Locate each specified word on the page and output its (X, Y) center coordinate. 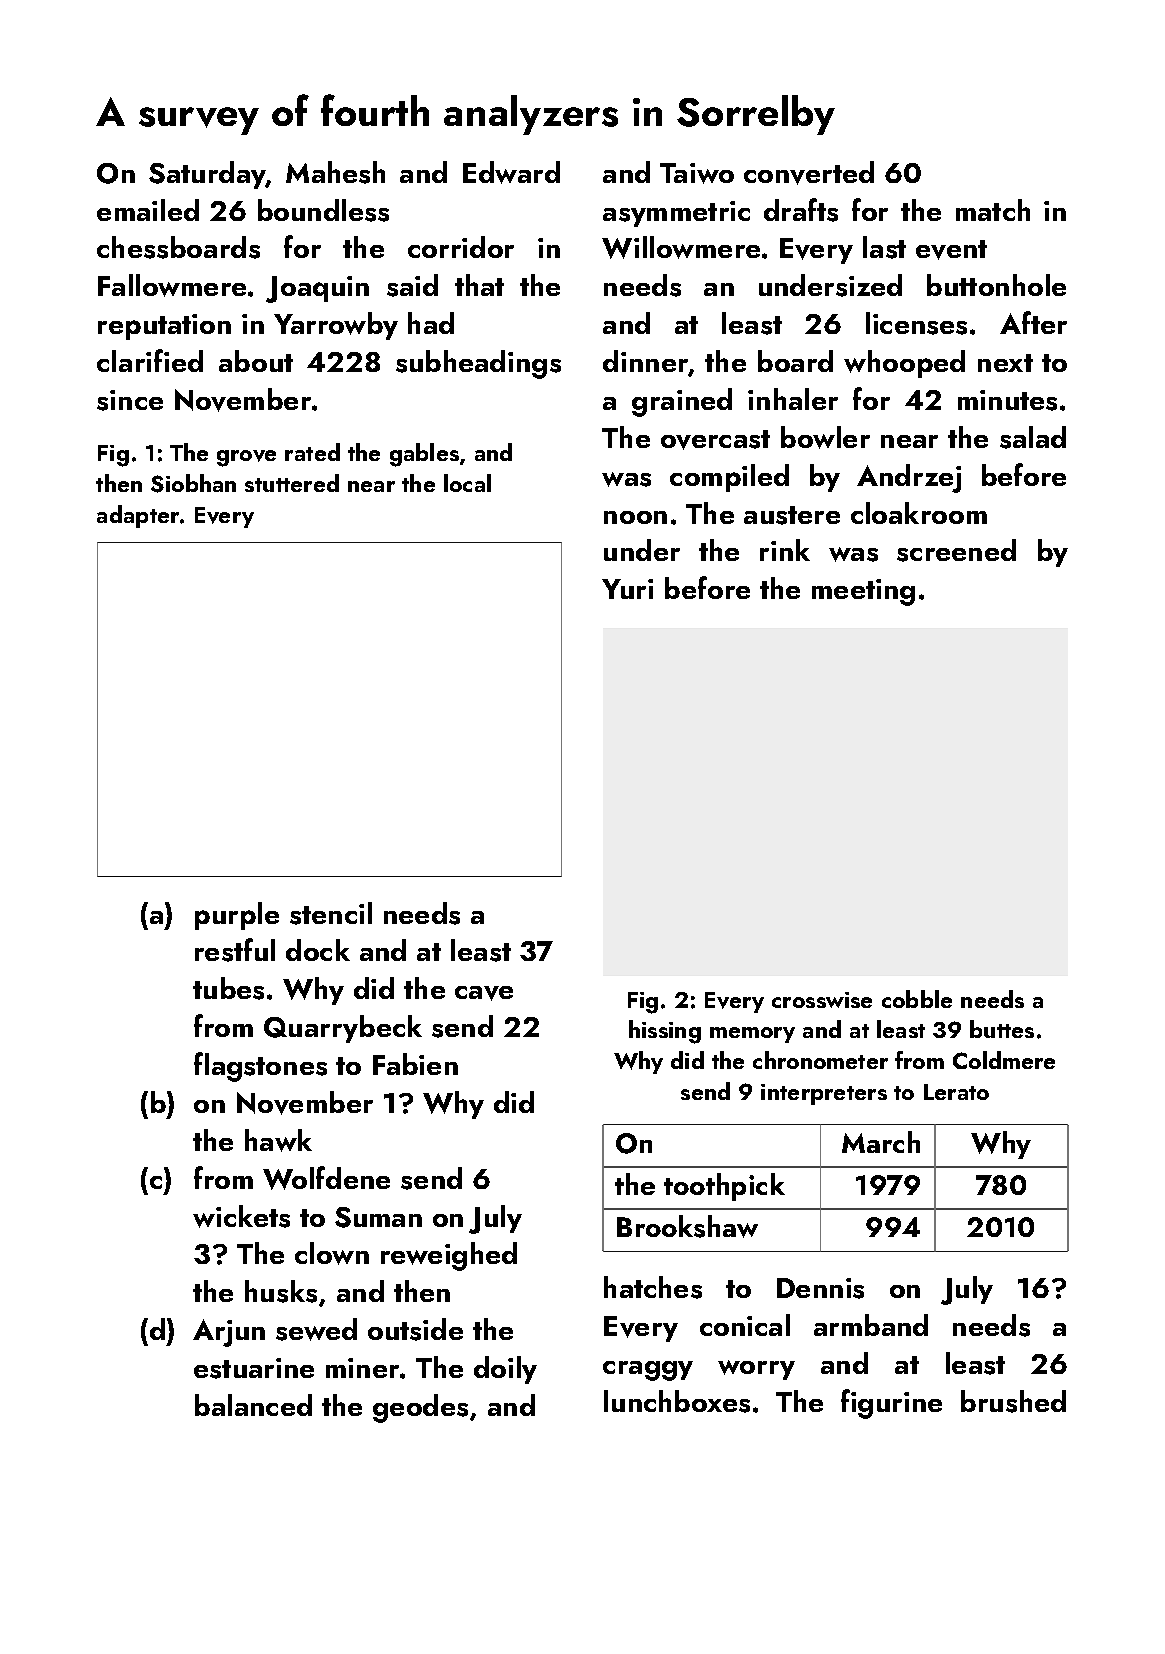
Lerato (956, 1092)
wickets (241, 1216)
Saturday (207, 175)
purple (237, 916)
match (993, 210)
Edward (511, 172)
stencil (331, 913)
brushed (1013, 1401)
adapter (138, 516)
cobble (917, 999)
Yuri (627, 589)
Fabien (415, 1064)
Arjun (229, 1333)
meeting (863, 592)
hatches (653, 1287)
